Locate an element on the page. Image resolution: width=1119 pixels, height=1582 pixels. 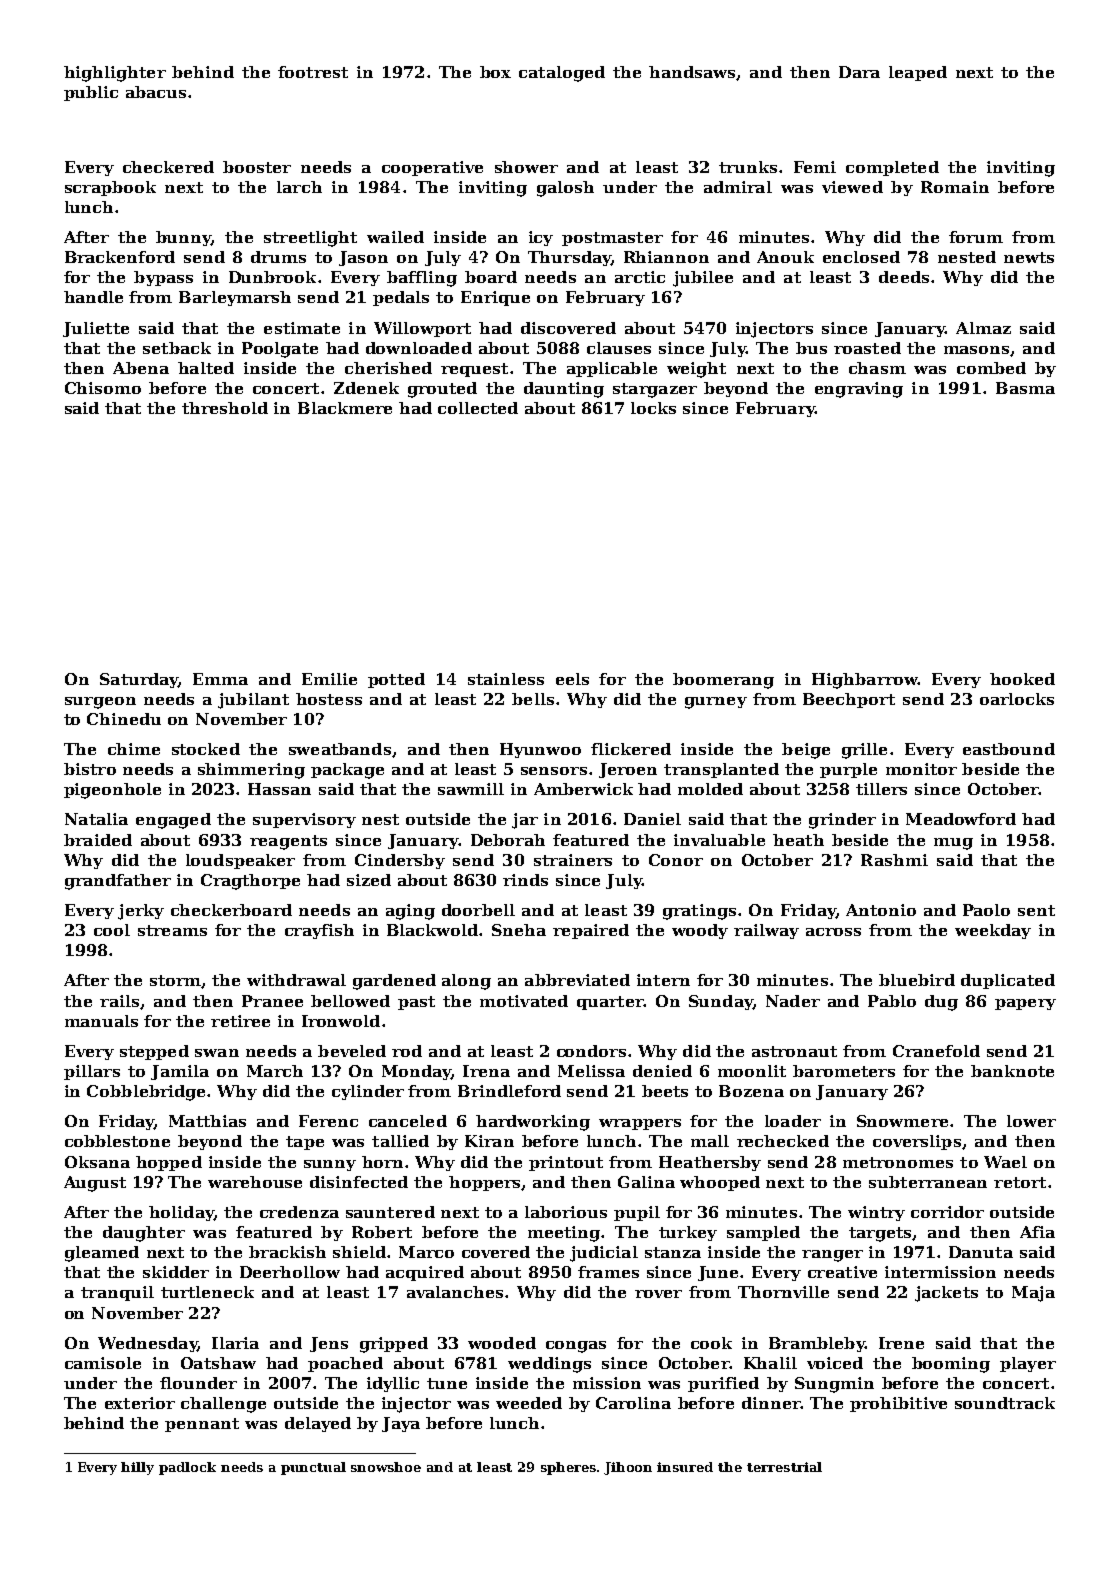
Chisomo is located at coordinates (103, 388).
